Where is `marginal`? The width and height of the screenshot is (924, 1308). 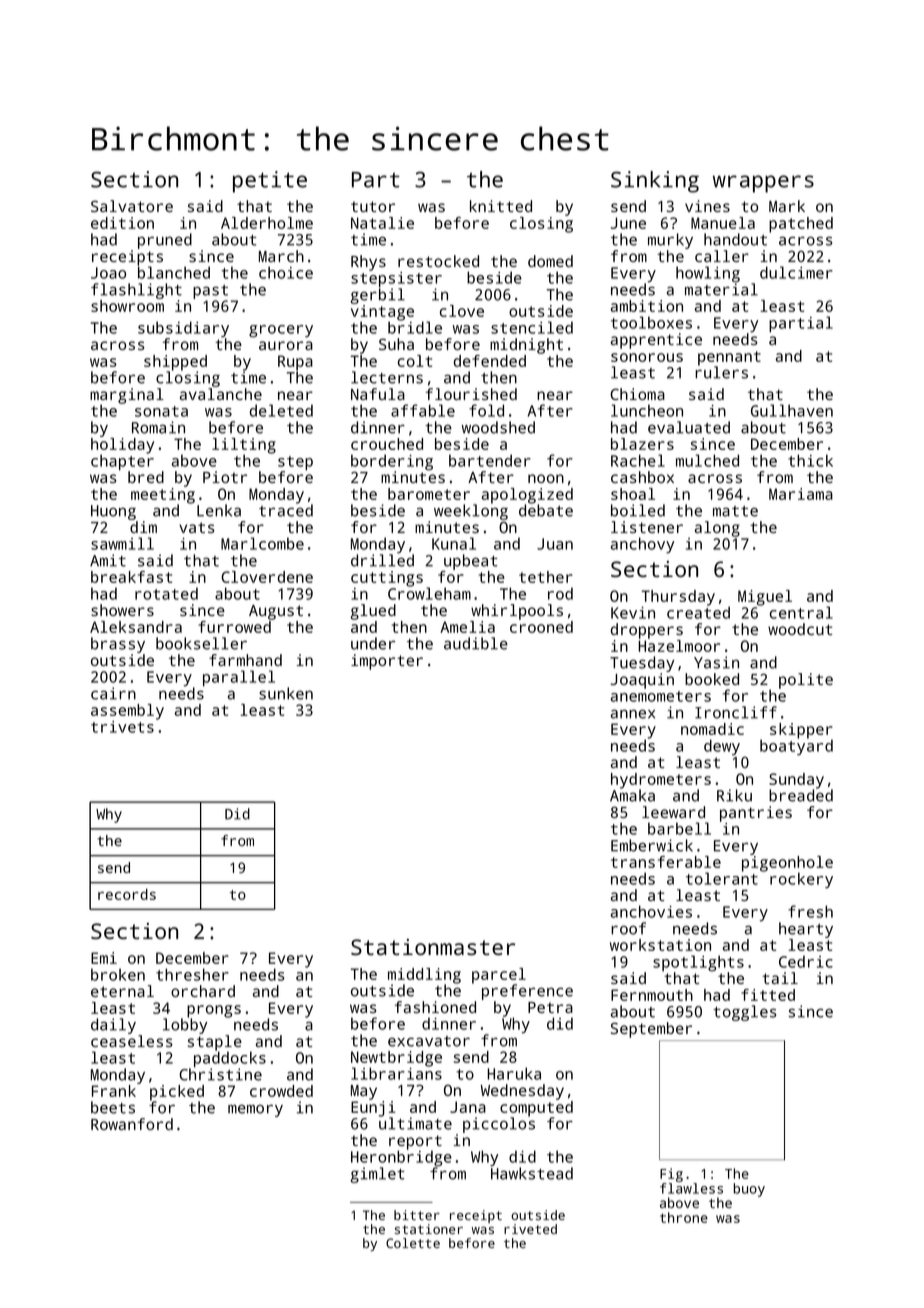
marginal is located at coordinates (127, 396).
